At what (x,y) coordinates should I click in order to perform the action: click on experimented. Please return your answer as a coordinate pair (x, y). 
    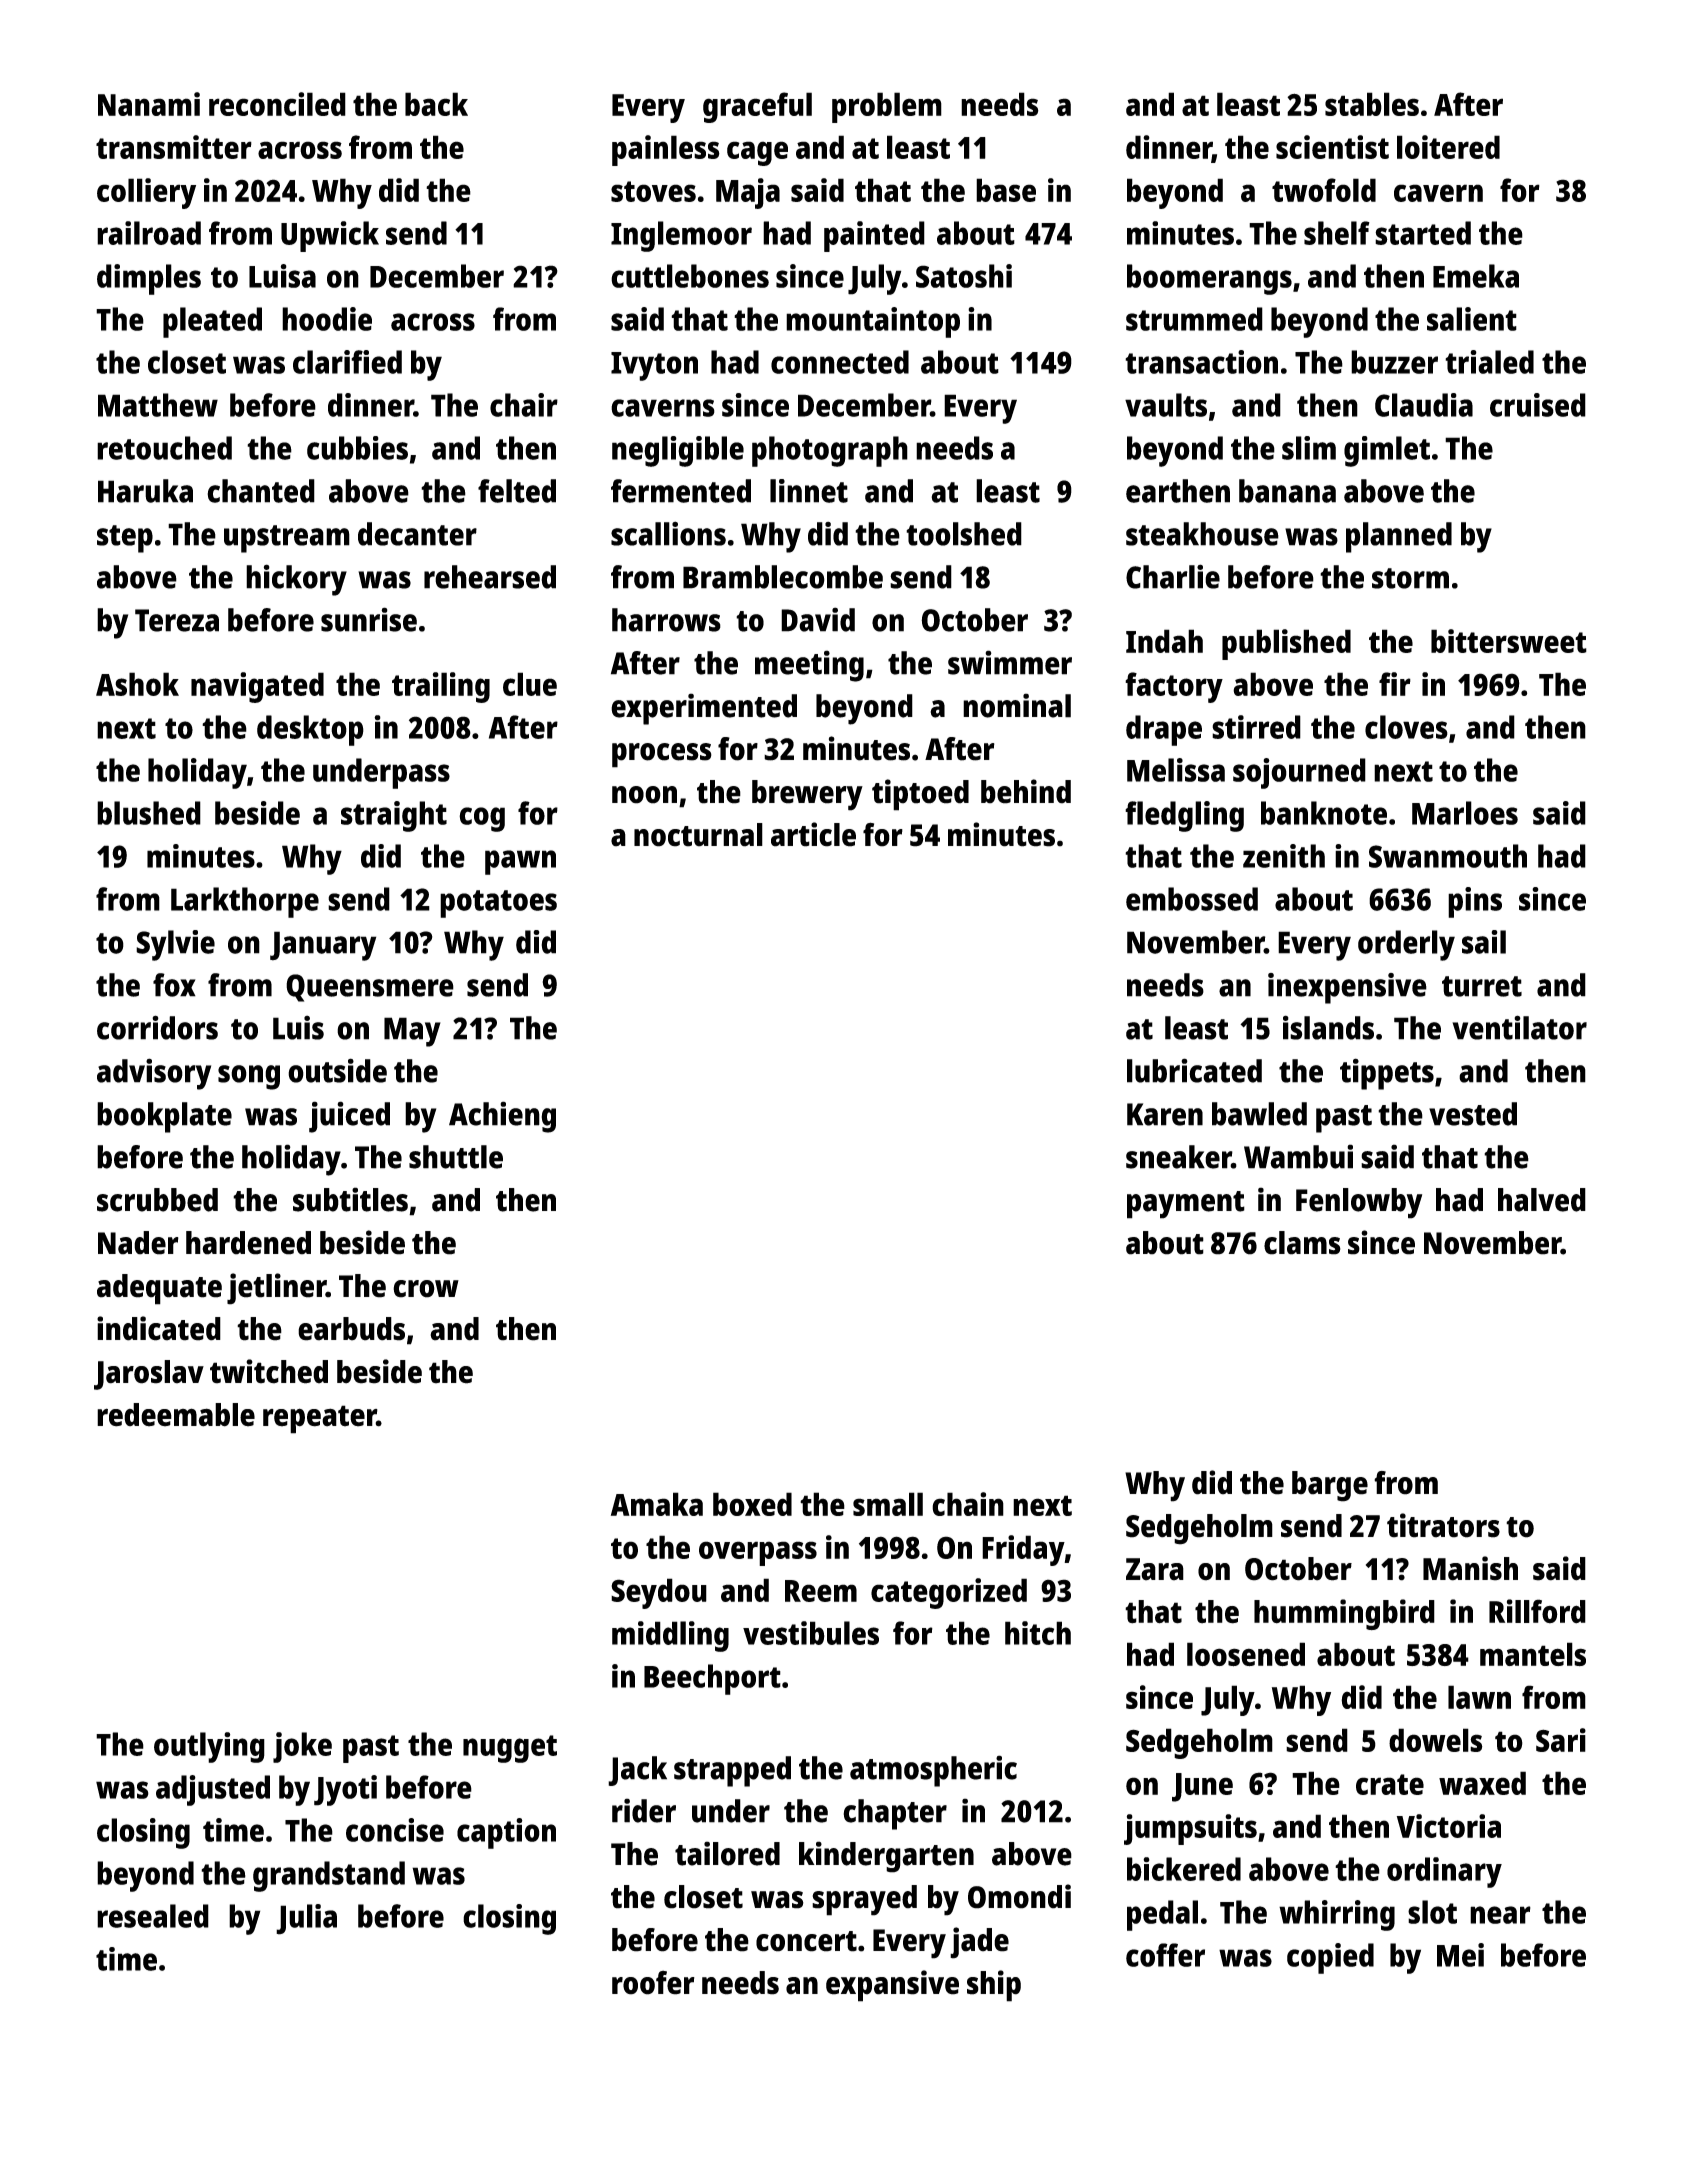
    Looking at the image, I should click on (704, 709).
